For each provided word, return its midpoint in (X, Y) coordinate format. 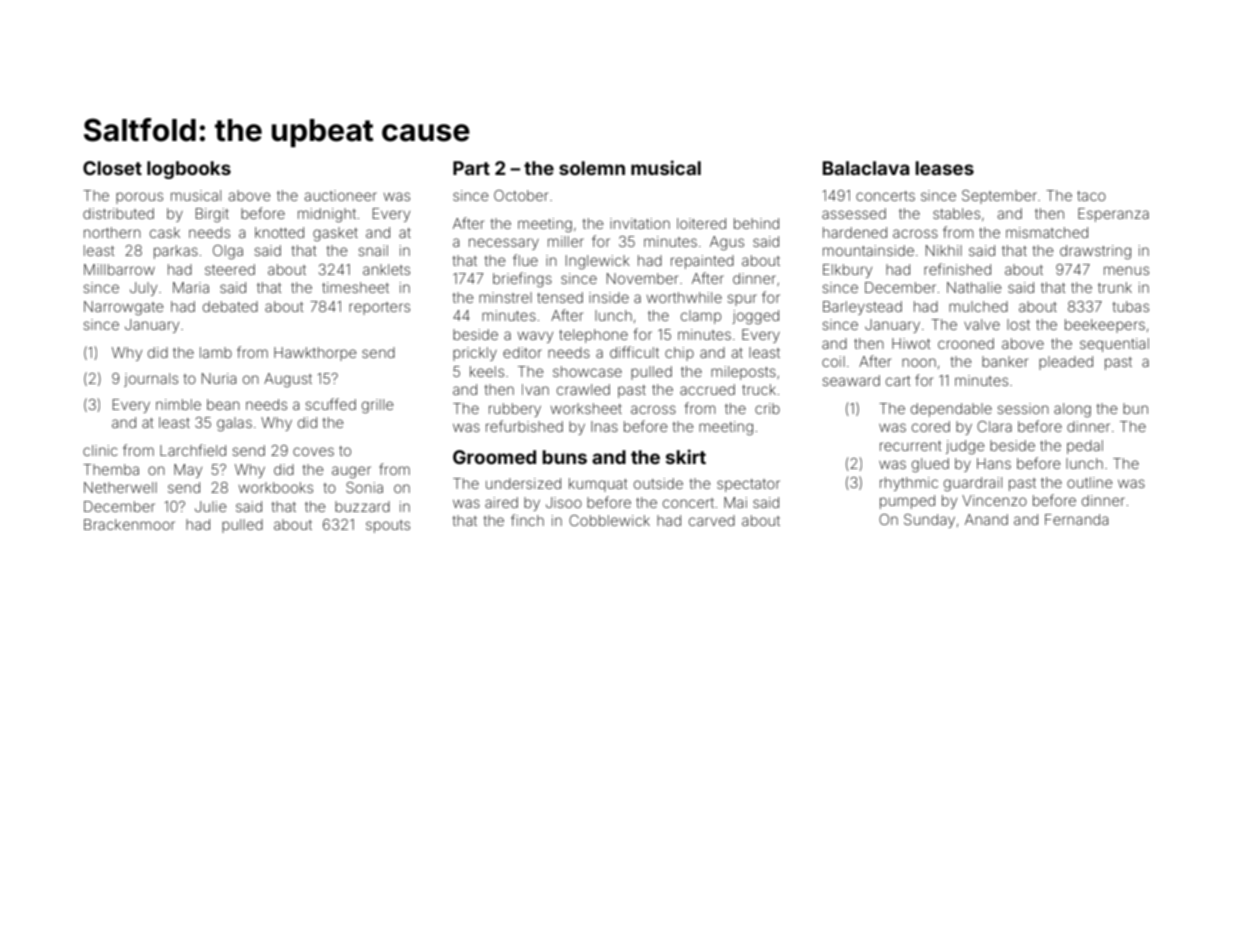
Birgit (212, 215)
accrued (707, 389)
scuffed (330, 404)
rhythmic (909, 484)
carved (712, 520)
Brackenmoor (129, 524)
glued (930, 465)
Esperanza (1113, 215)
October (521, 195)
